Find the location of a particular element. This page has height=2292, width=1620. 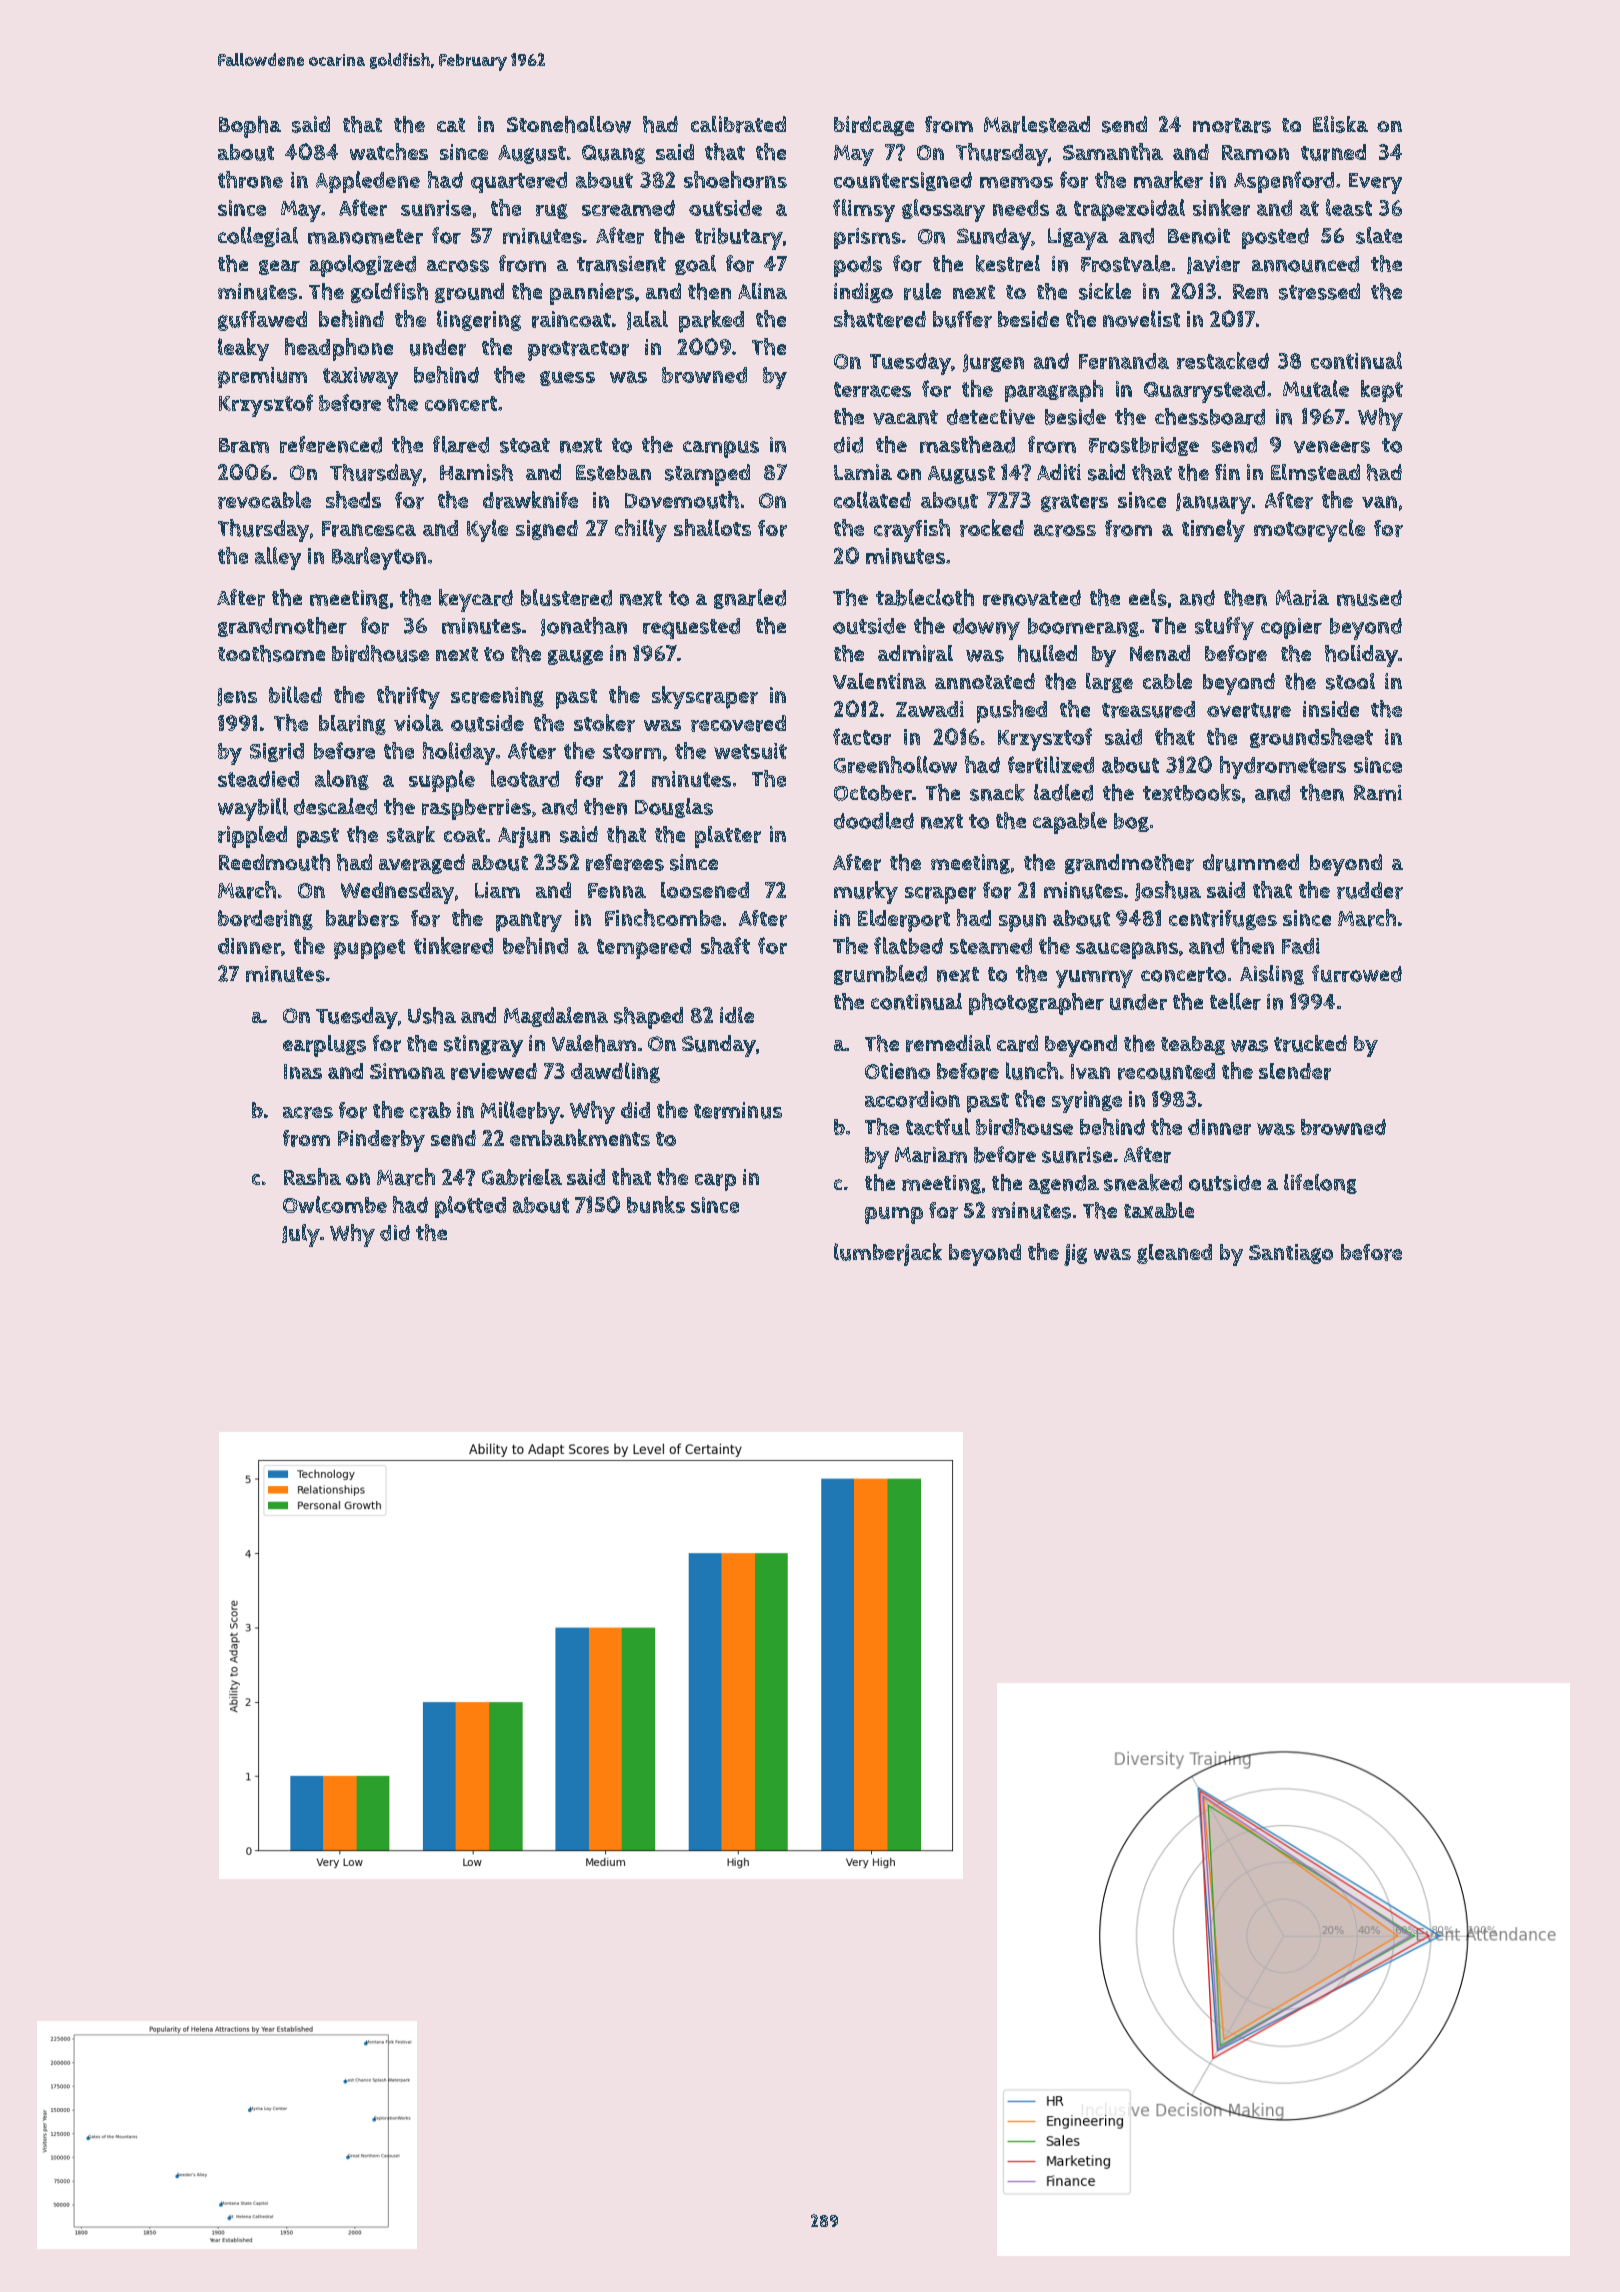

pods is located at coordinates (858, 266).
